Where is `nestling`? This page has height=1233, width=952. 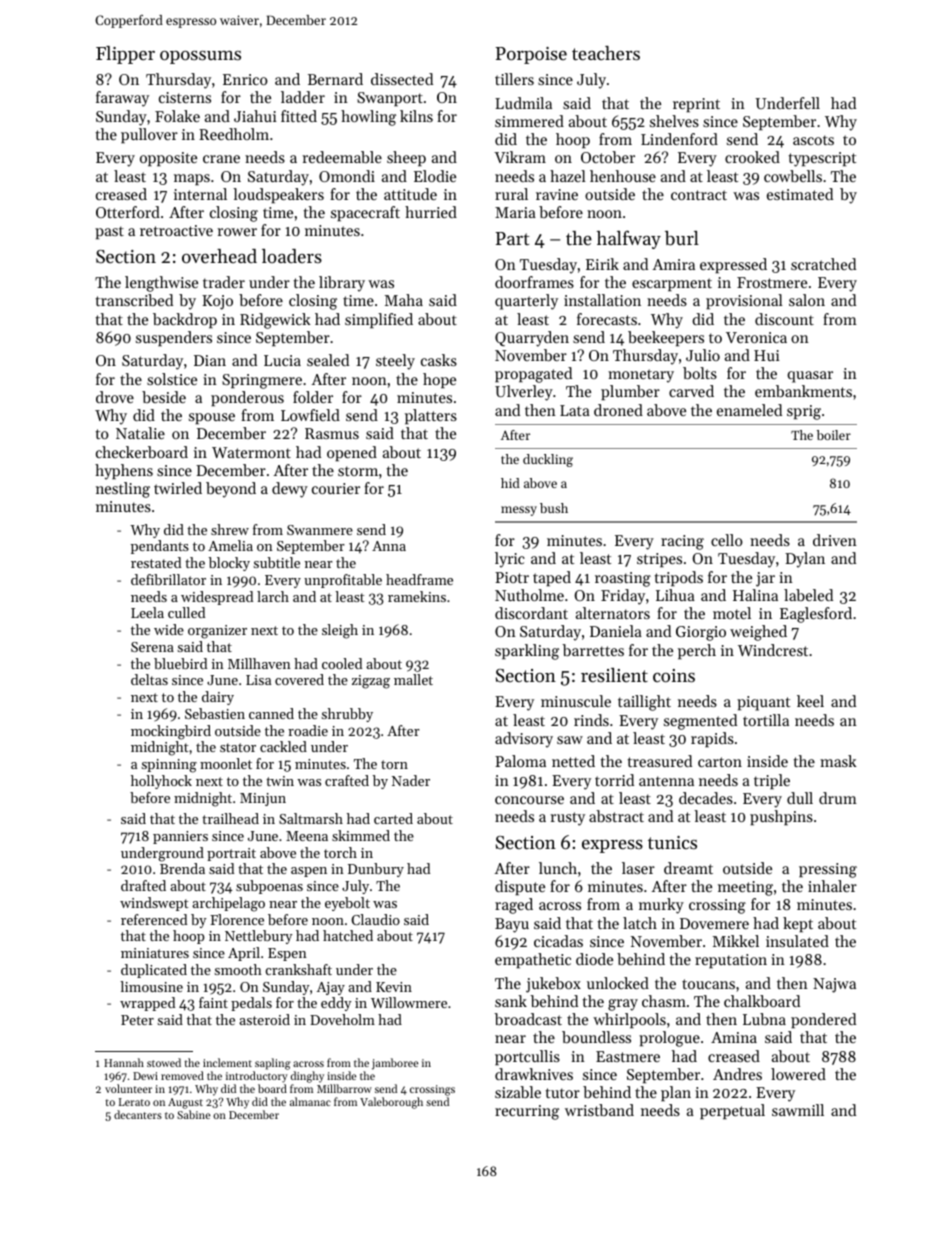
nestling is located at coordinates (123, 490).
